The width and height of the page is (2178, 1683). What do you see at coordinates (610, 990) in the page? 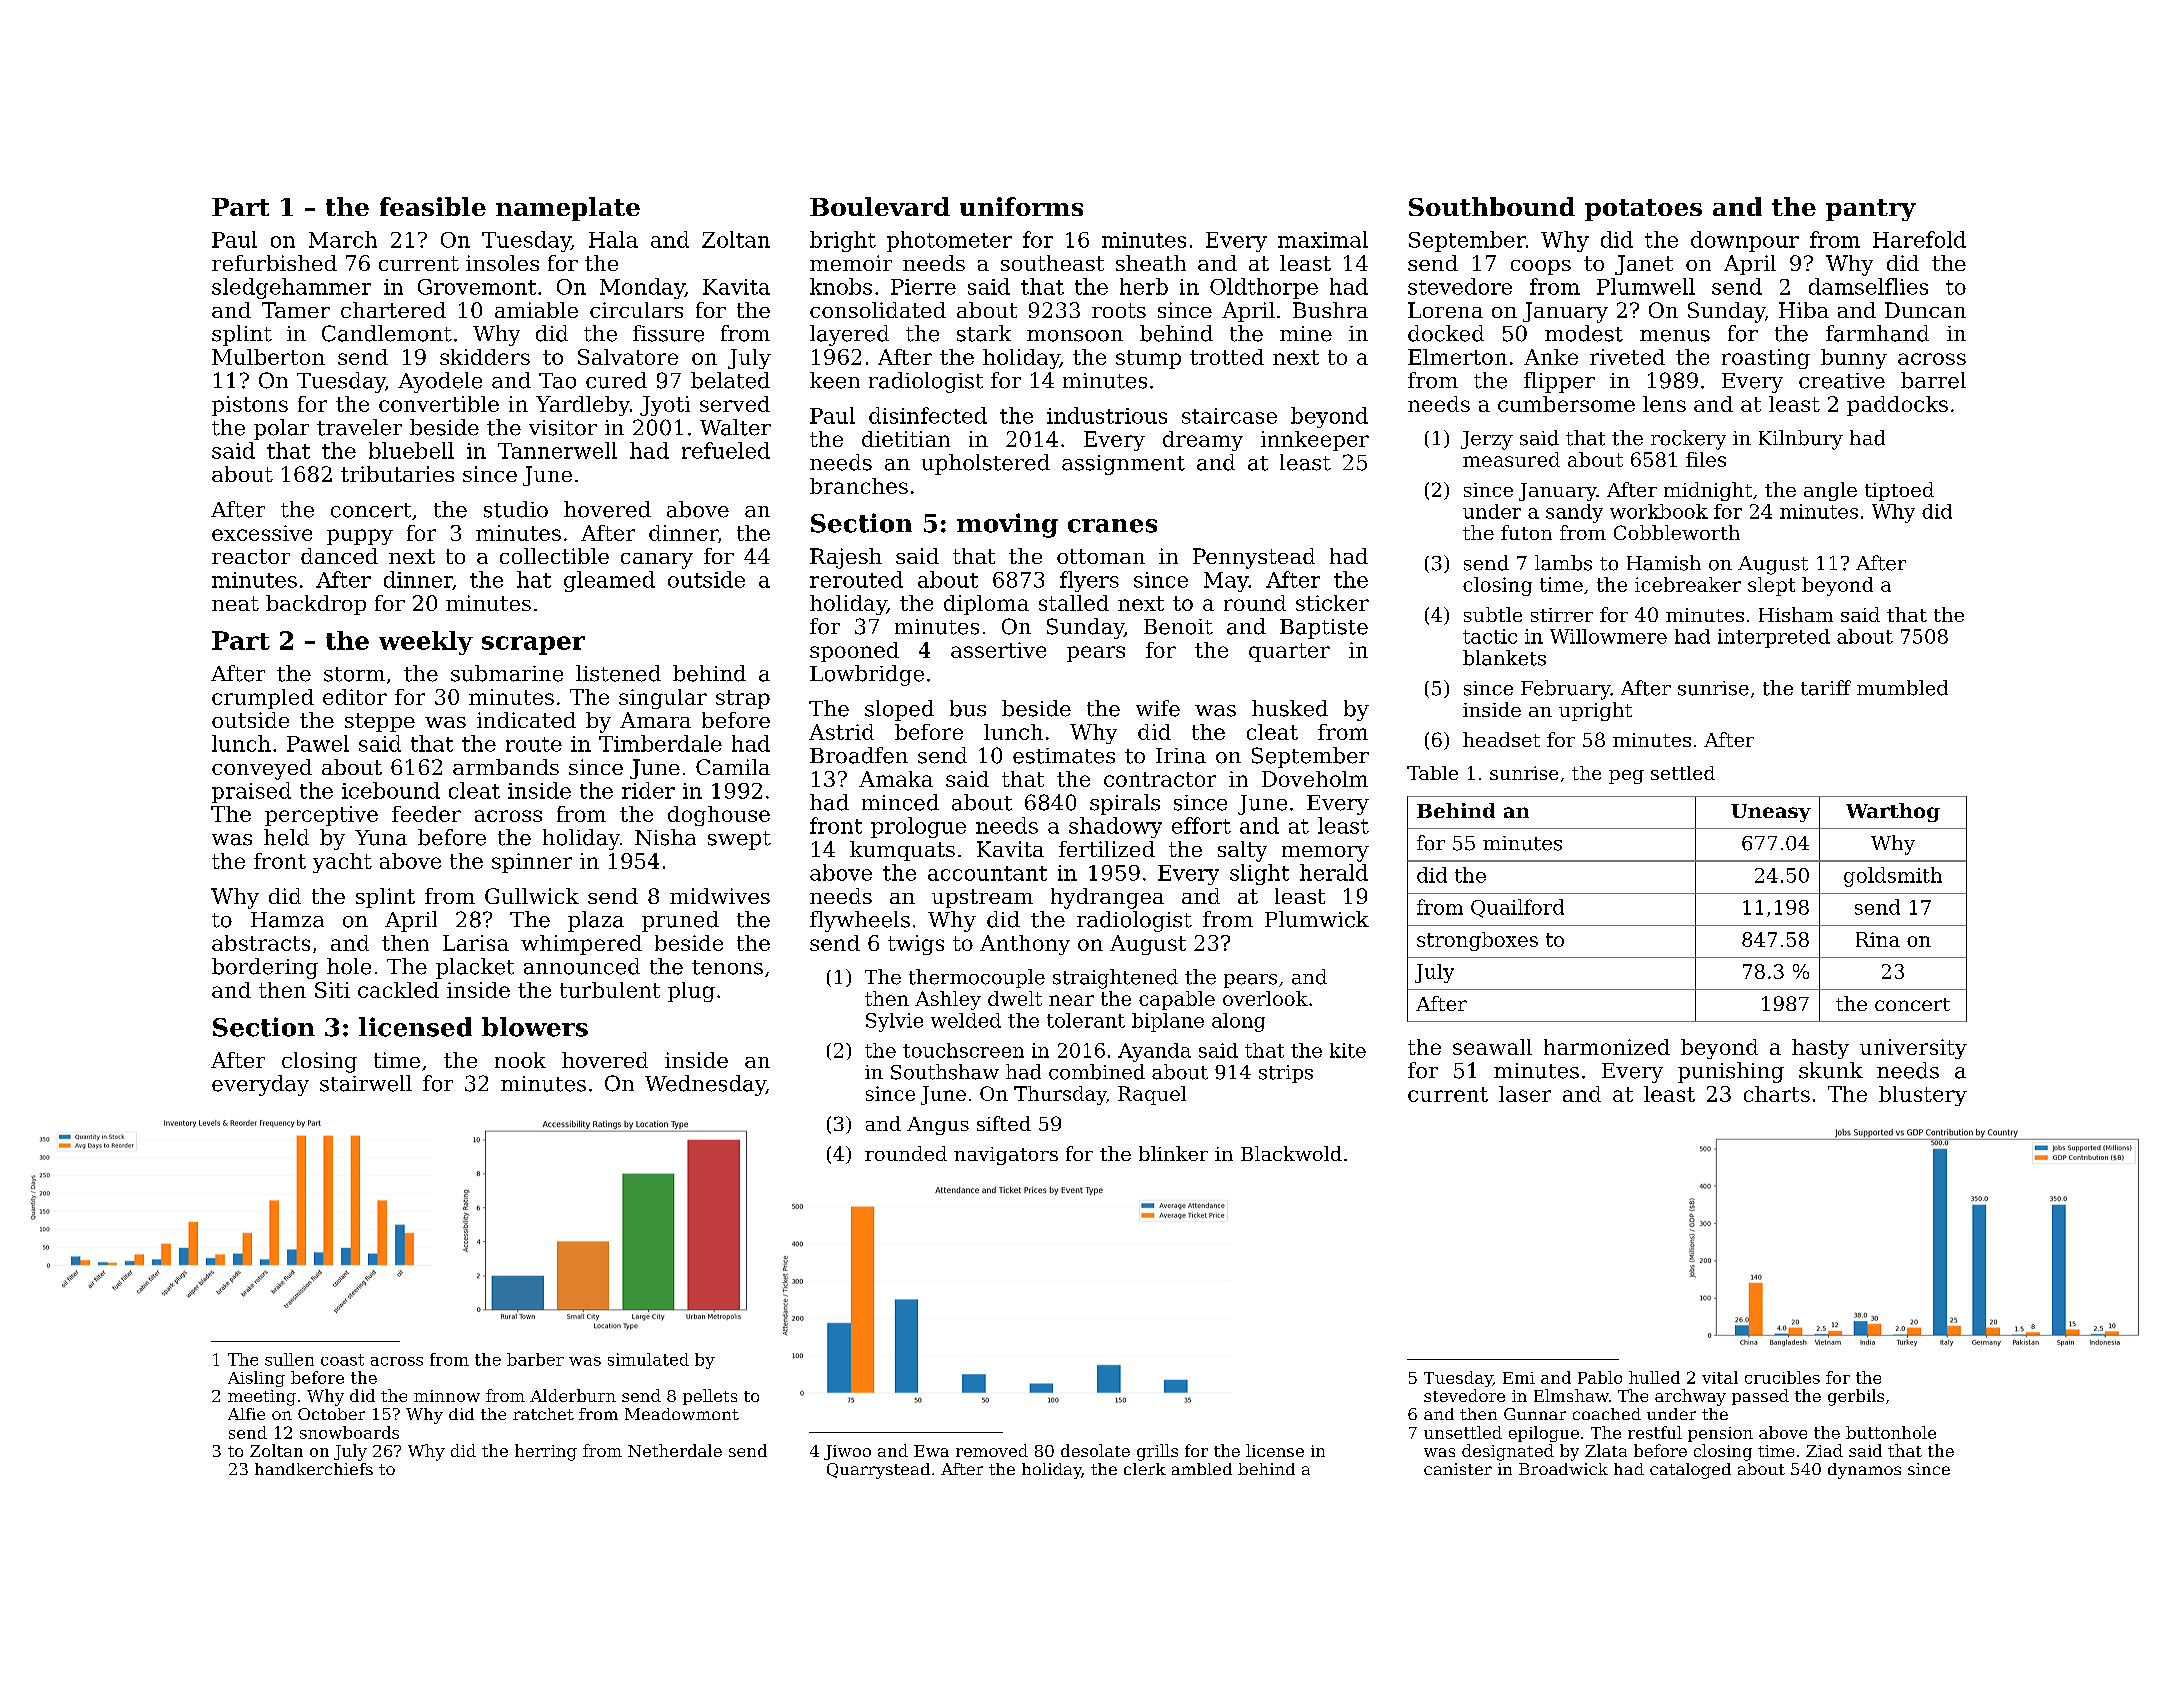
I see `turbulent` at bounding box center [610, 990].
